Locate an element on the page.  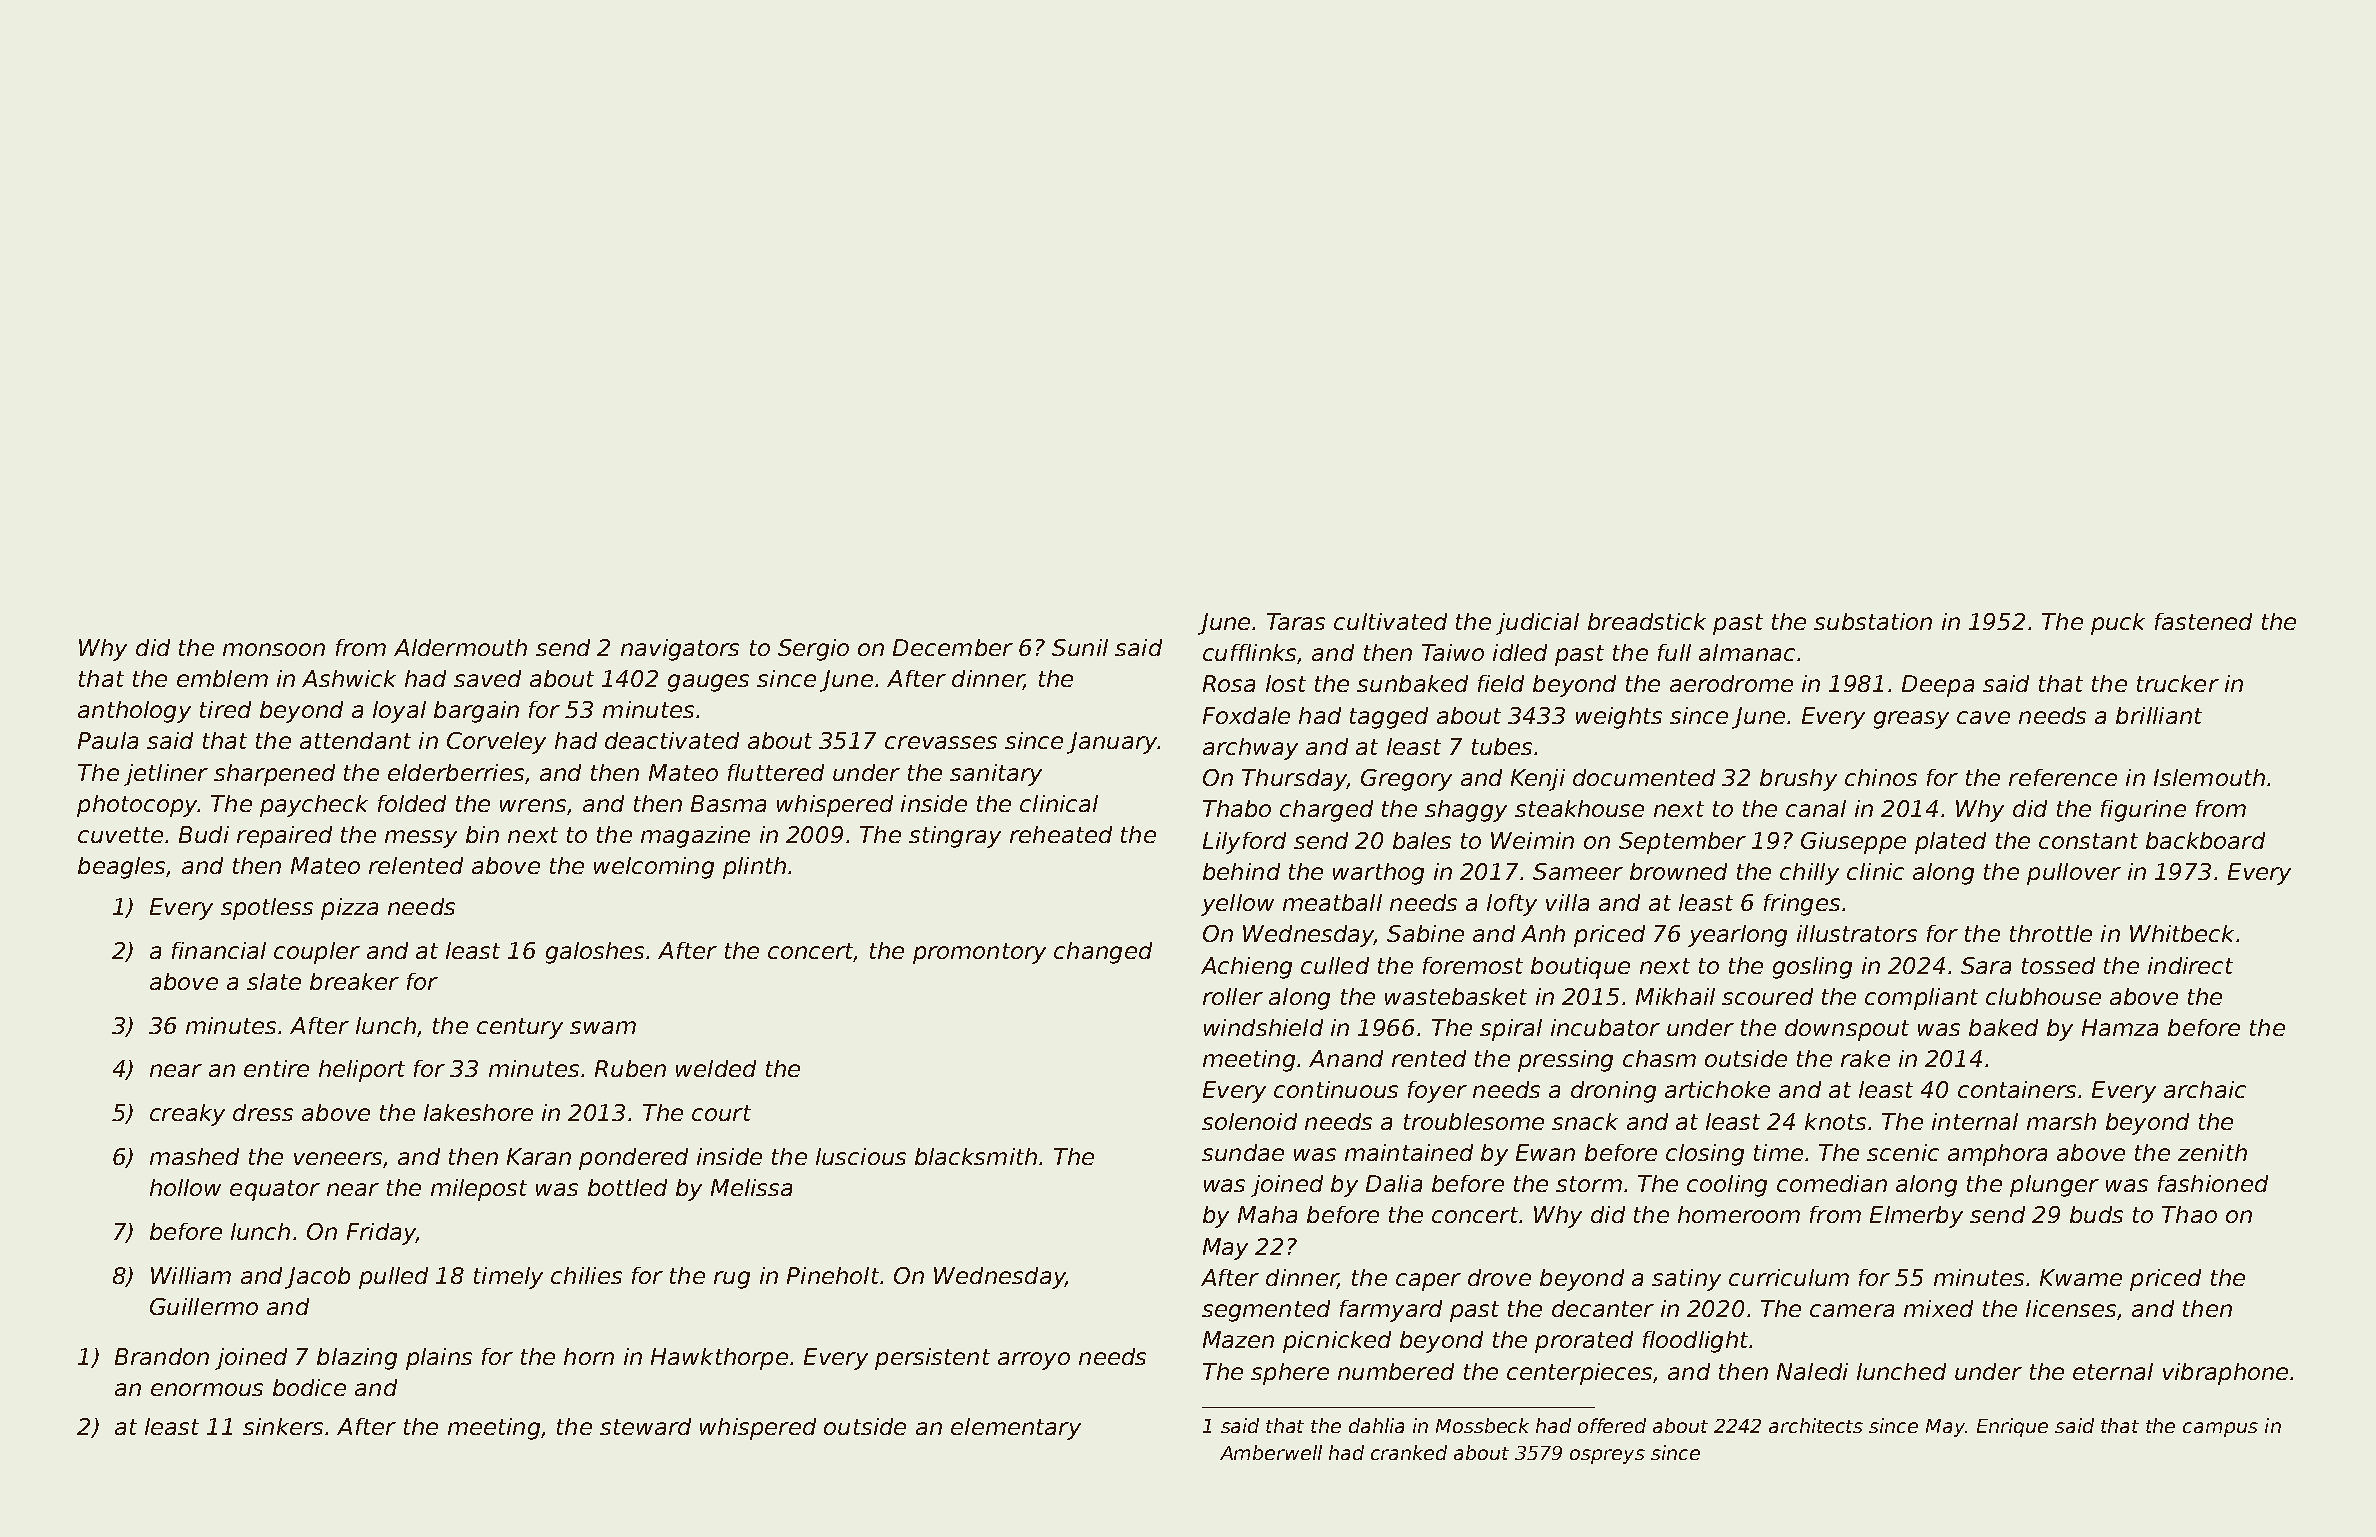
campus is located at coordinates (2220, 1429).
